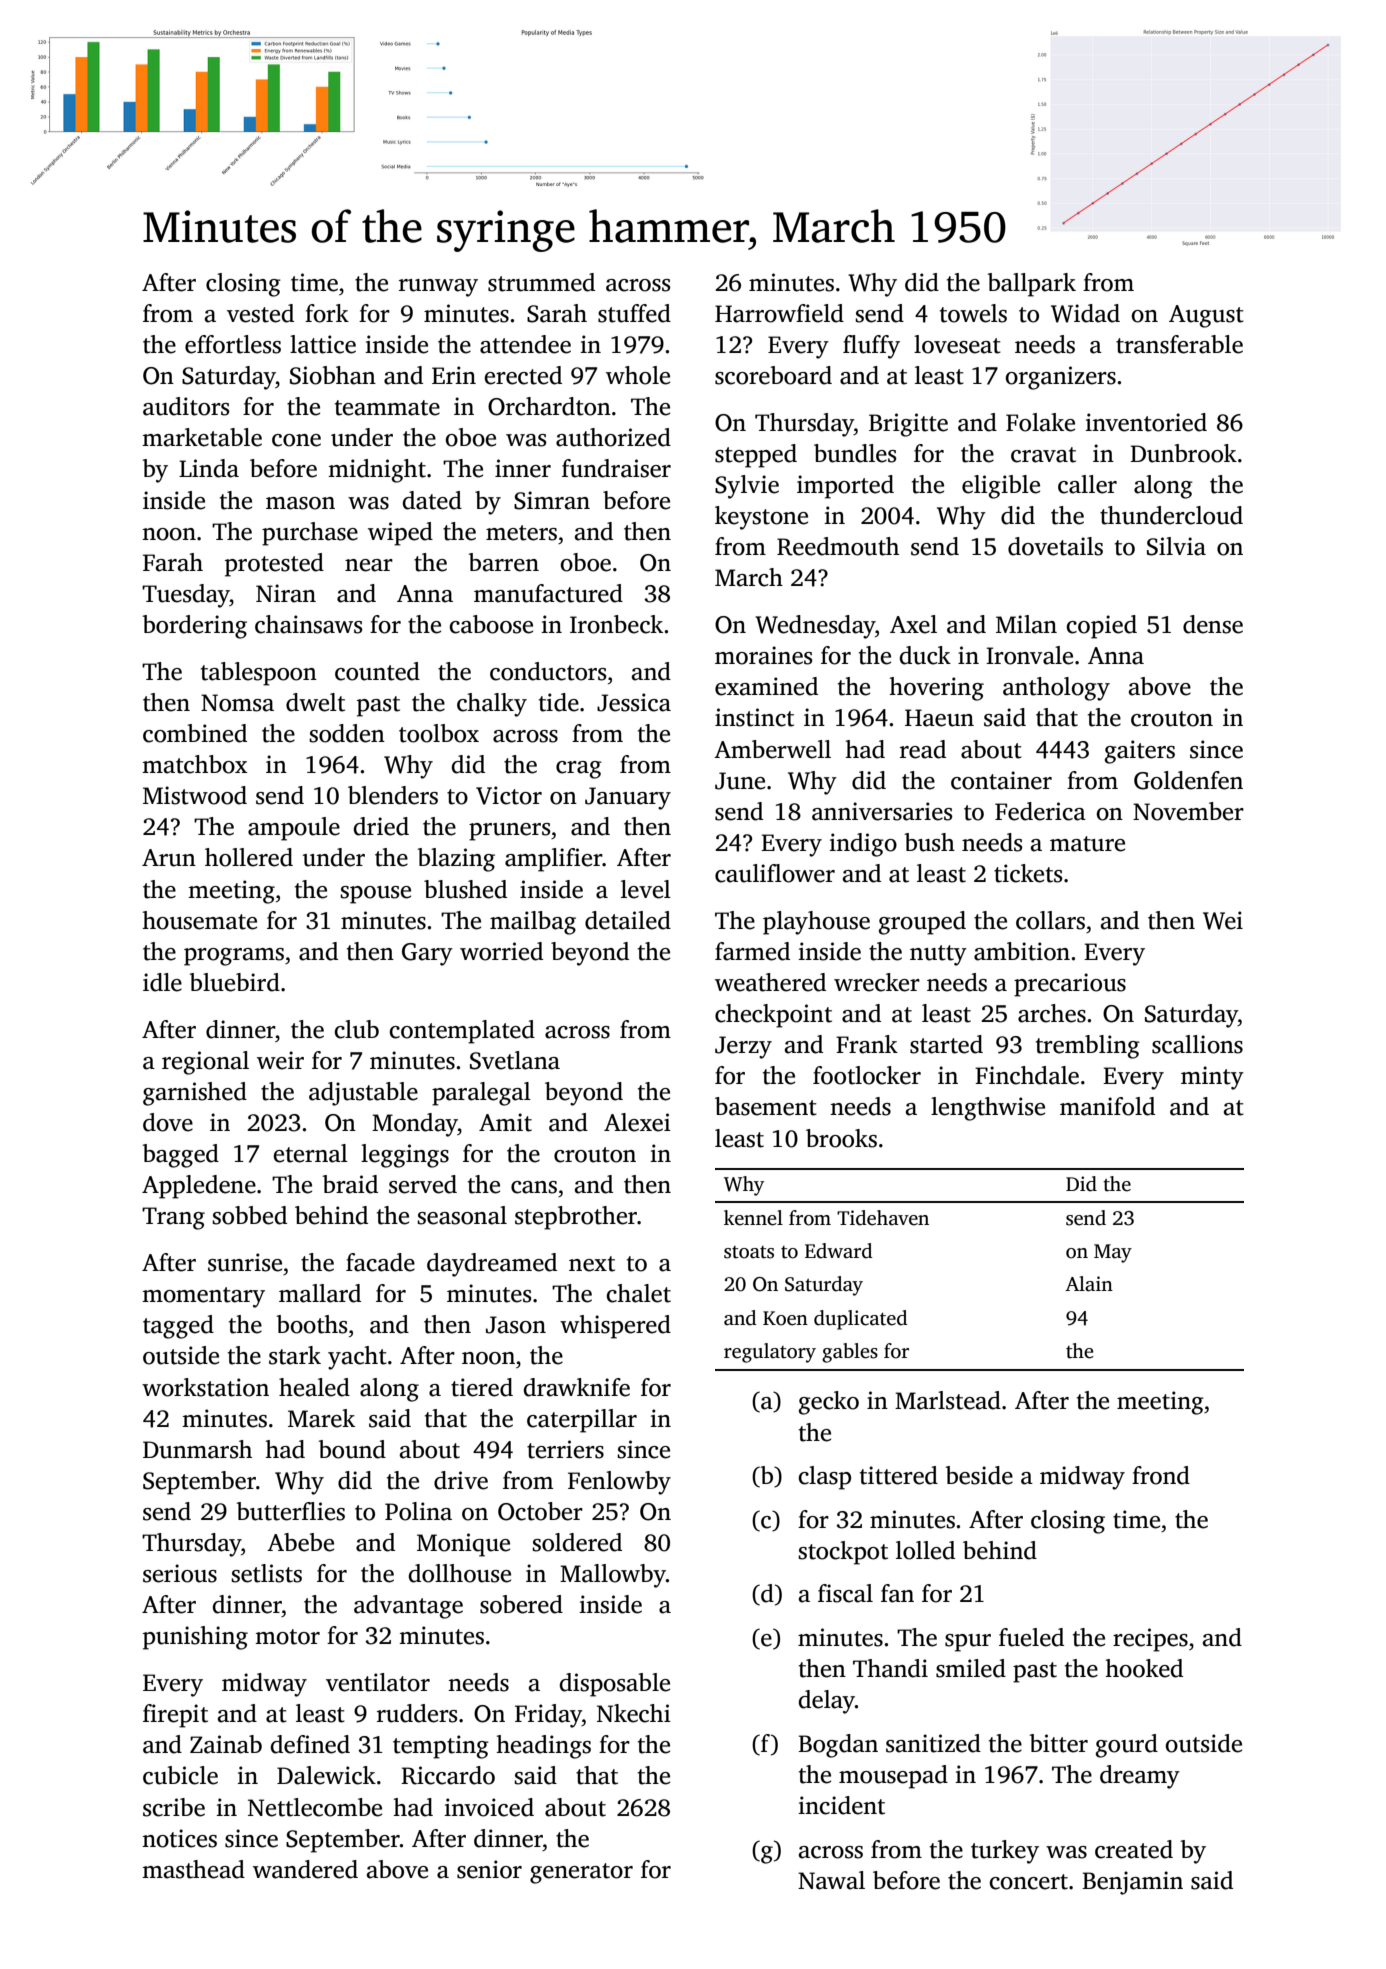  Describe the element at coordinates (315, 702) in the screenshot. I see `dwelt` at that location.
